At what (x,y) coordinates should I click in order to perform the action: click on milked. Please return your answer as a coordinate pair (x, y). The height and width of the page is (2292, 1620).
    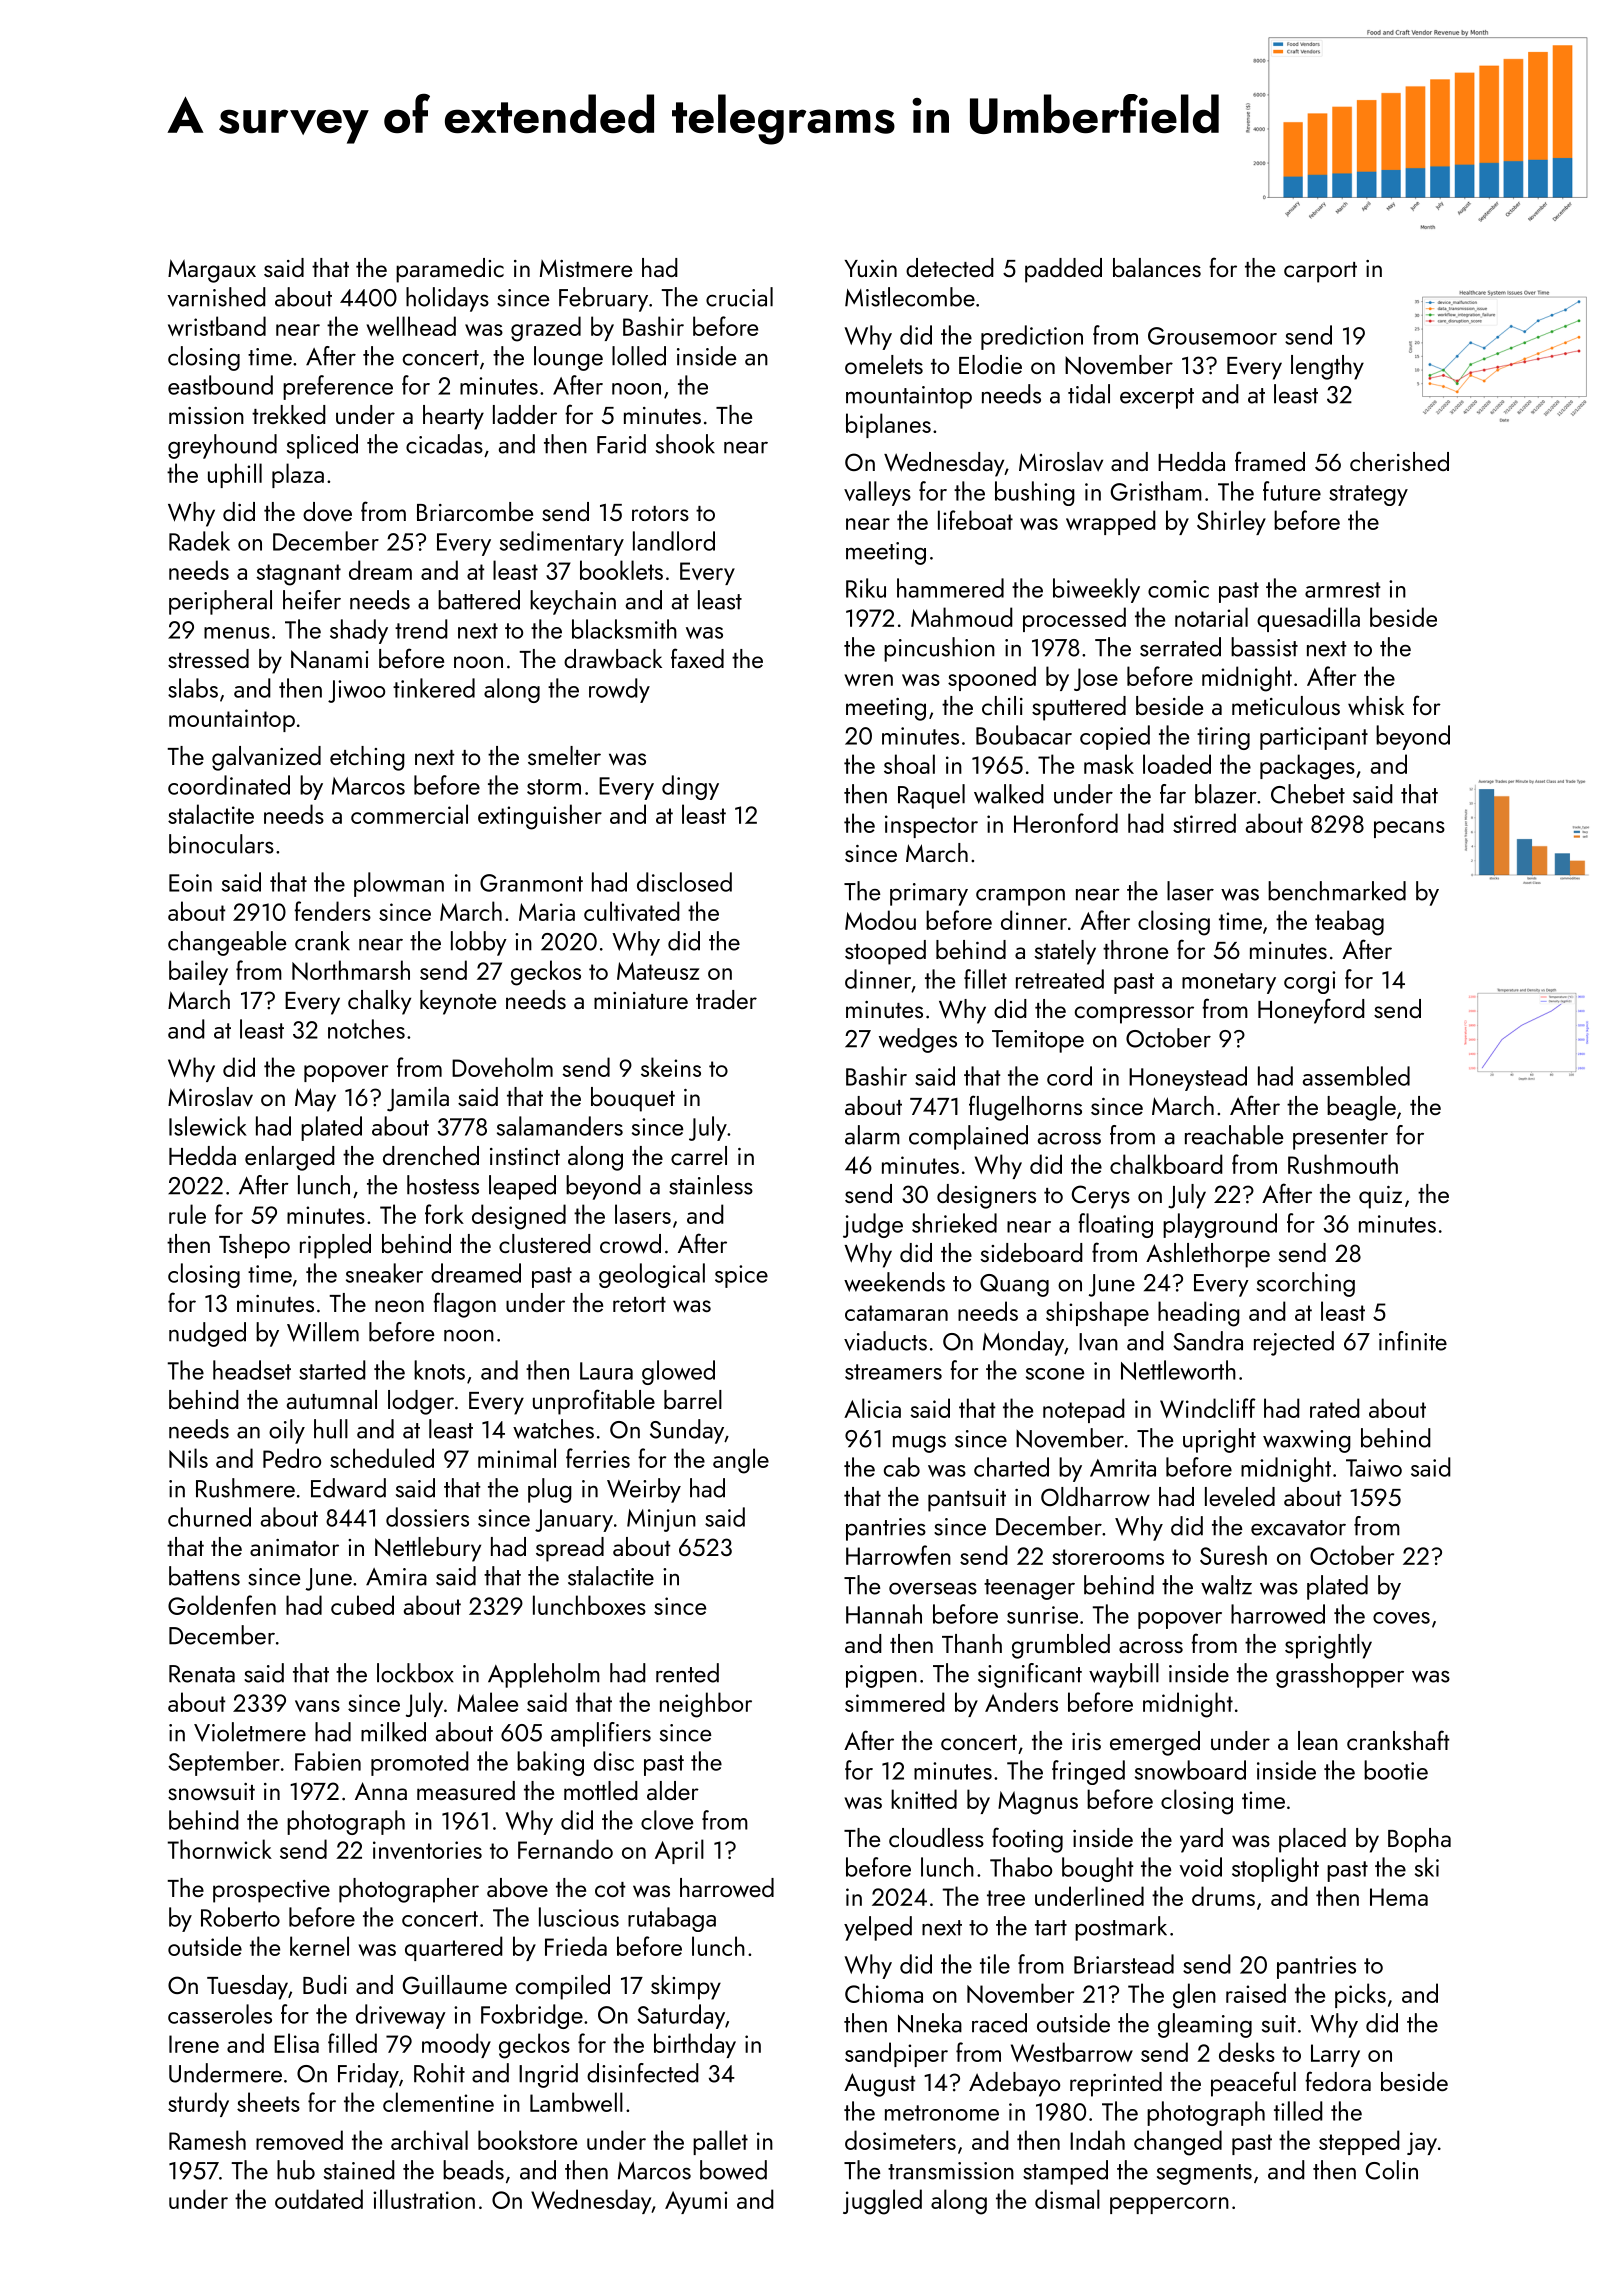
    Looking at the image, I should click on (393, 1732).
